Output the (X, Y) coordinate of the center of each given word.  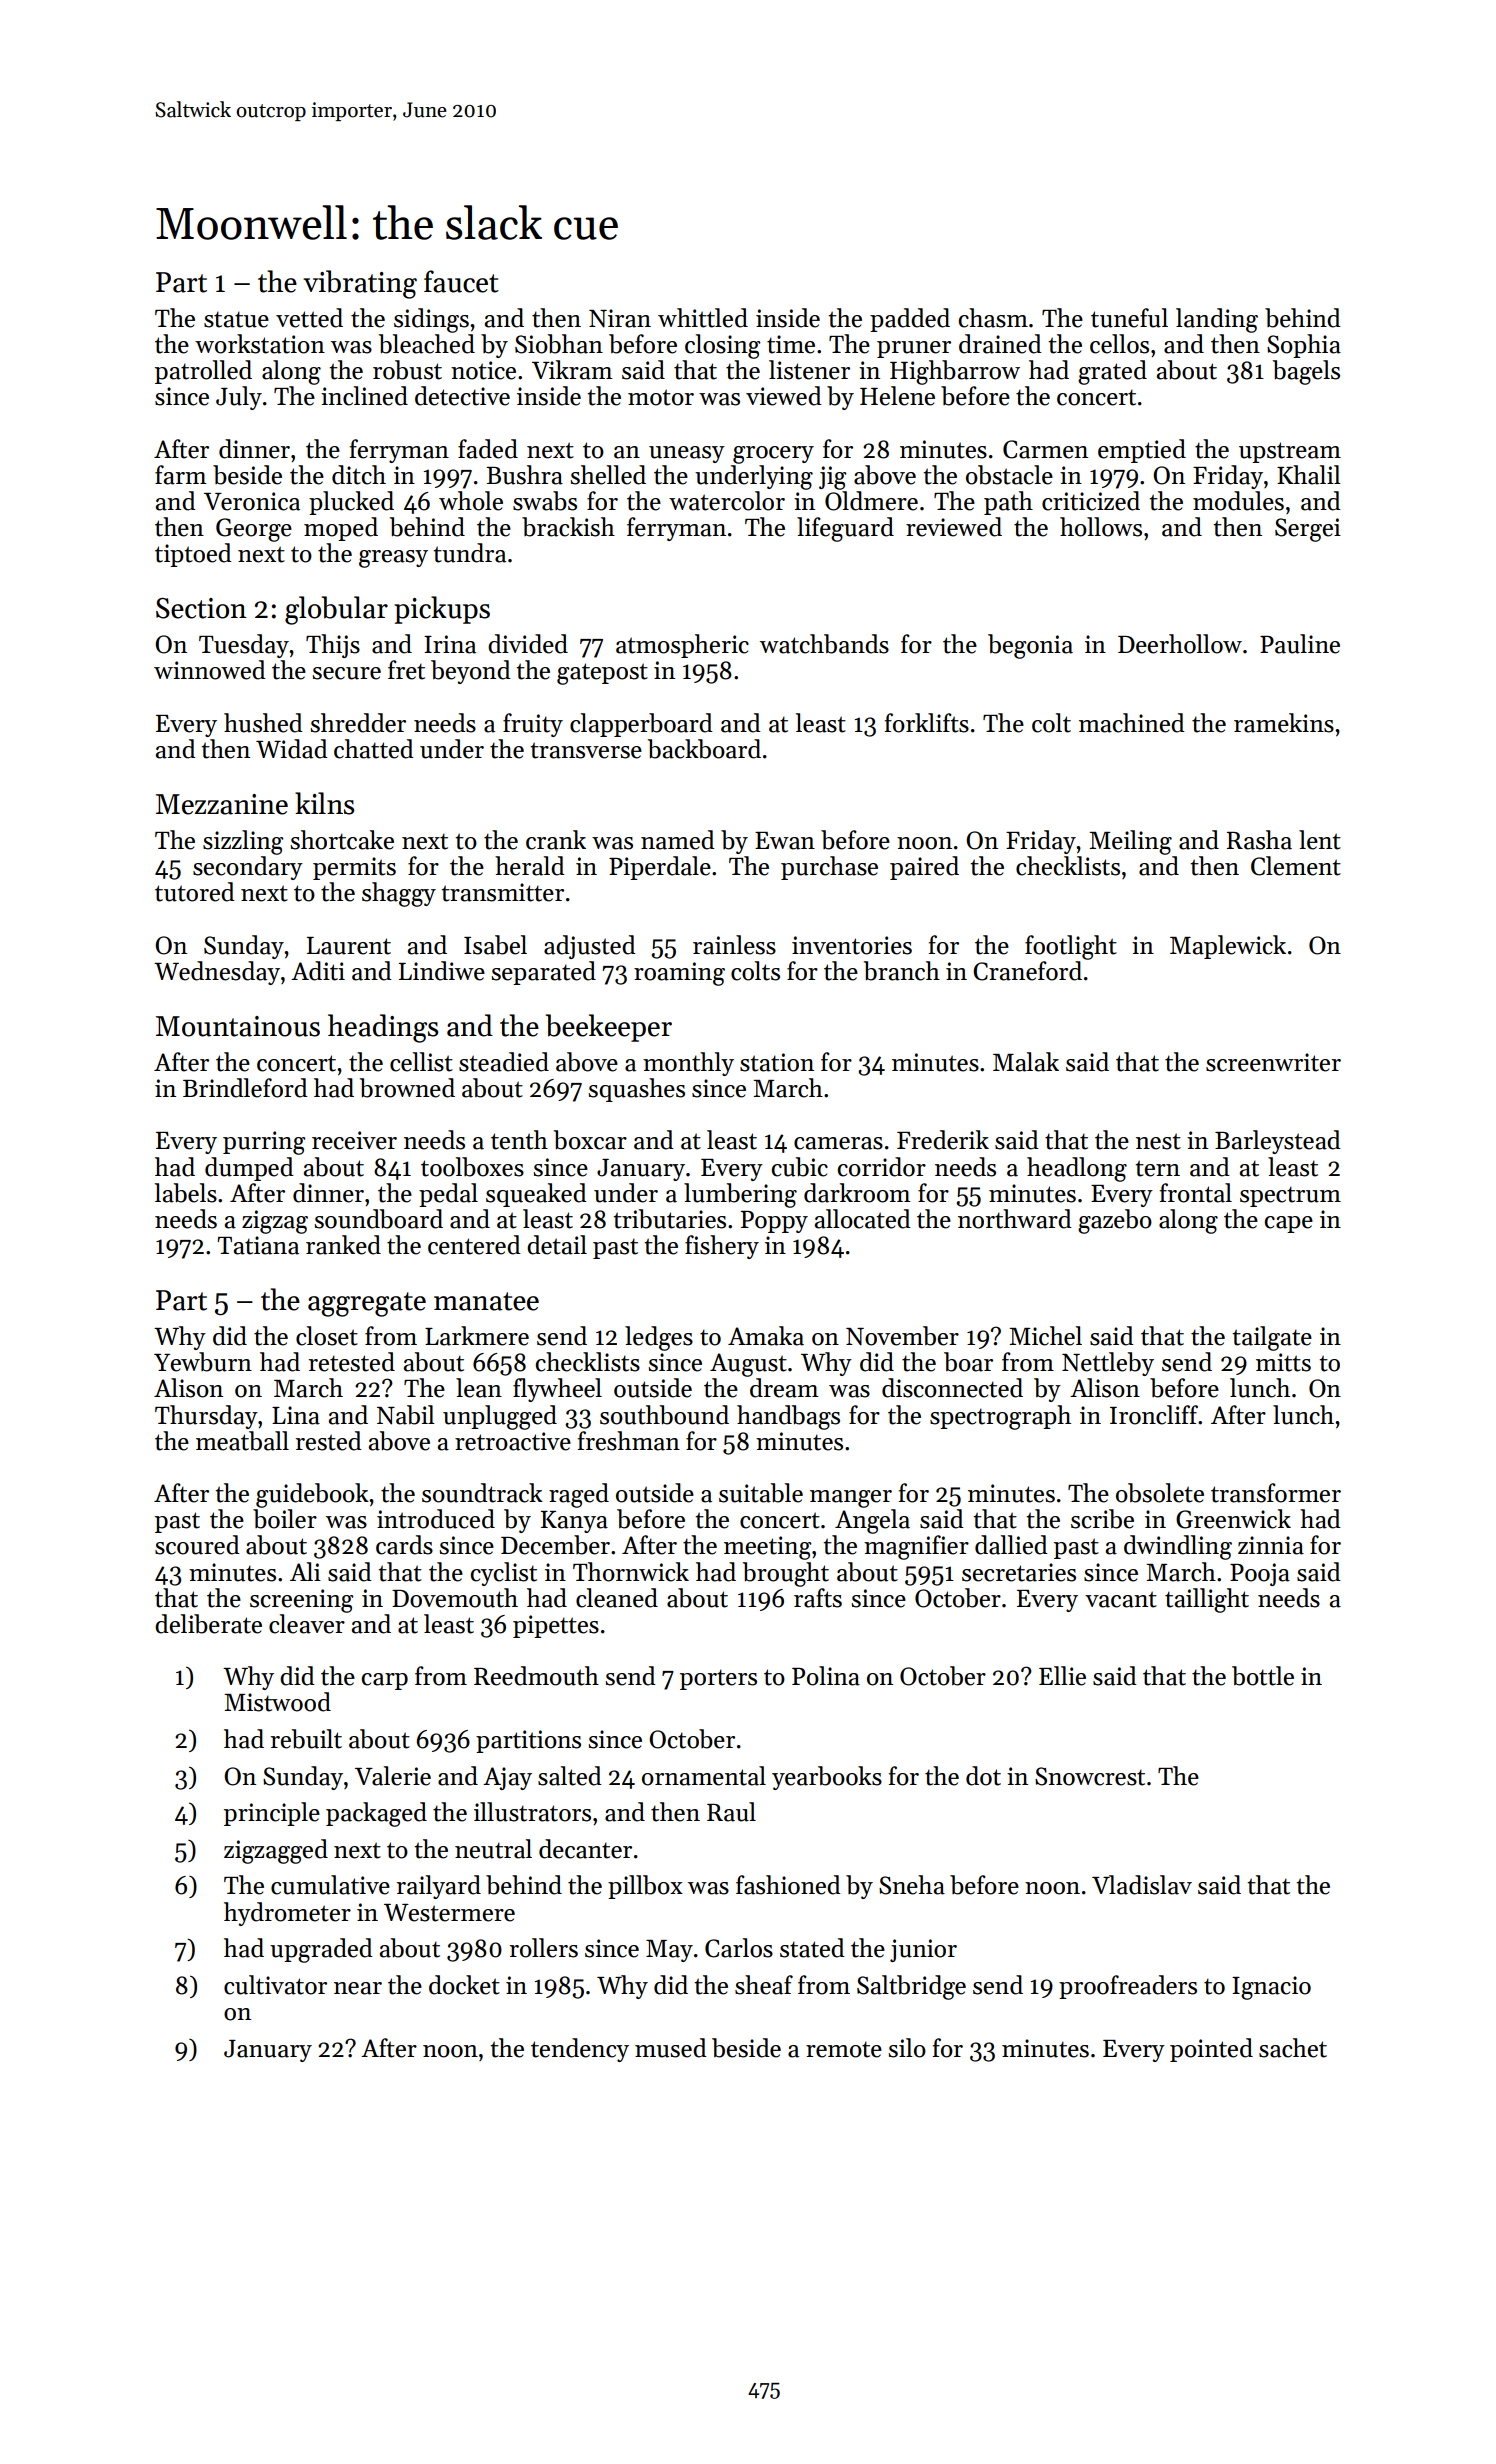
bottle (1263, 1676)
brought (786, 1574)
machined (1132, 723)
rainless (734, 945)
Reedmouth (536, 1676)
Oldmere (871, 501)
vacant (1121, 1599)
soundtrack (482, 1493)
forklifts (927, 723)
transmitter (502, 892)
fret (406, 670)
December (555, 1545)
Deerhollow (1180, 644)
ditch (359, 475)
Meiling (1130, 842)
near (358, 1988)
